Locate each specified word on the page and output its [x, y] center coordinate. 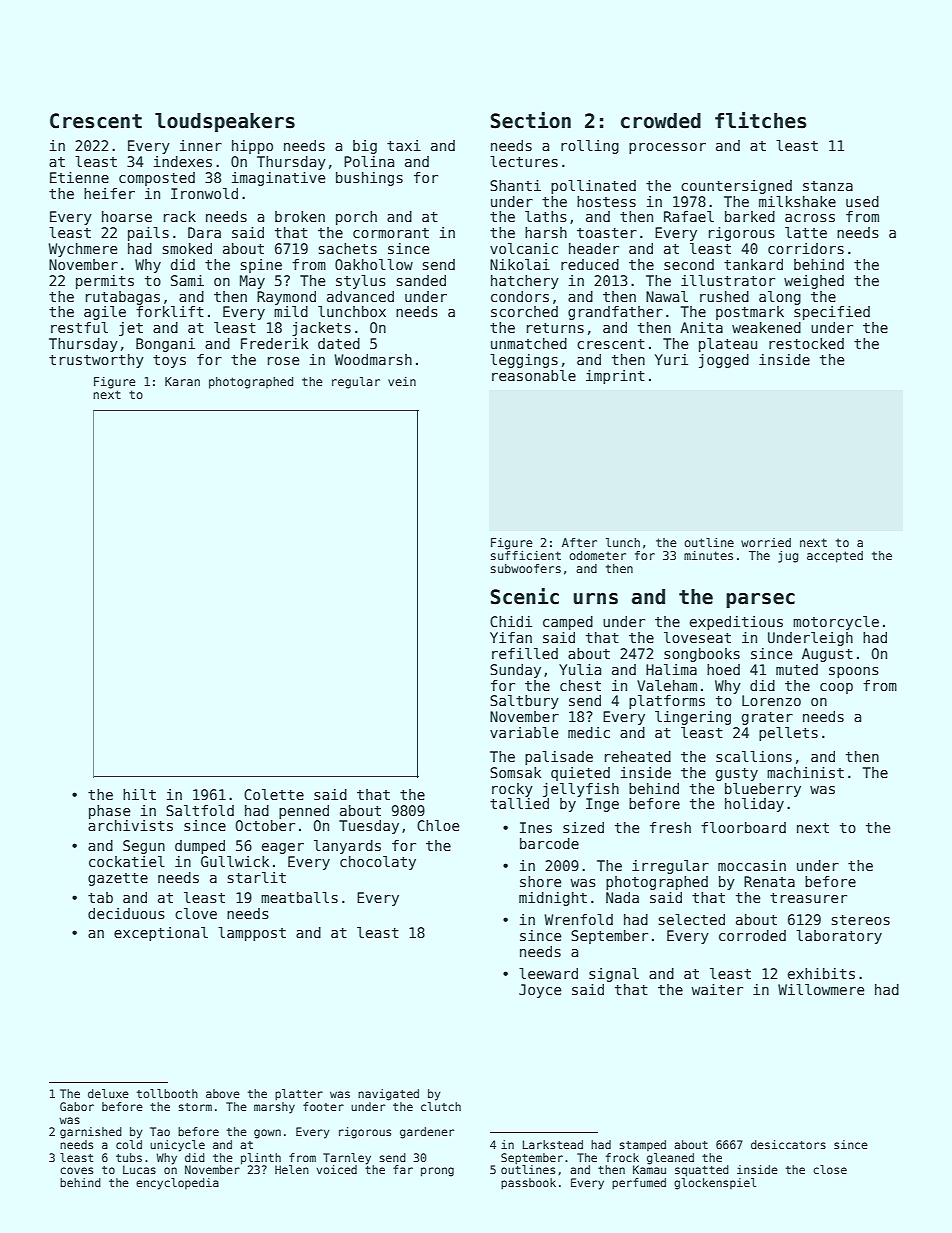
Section [531, 120]
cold [129, 1144]
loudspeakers [225, 122]
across [810, 218]
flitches [760, 120]
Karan [182, 381]
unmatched [529, 343]
